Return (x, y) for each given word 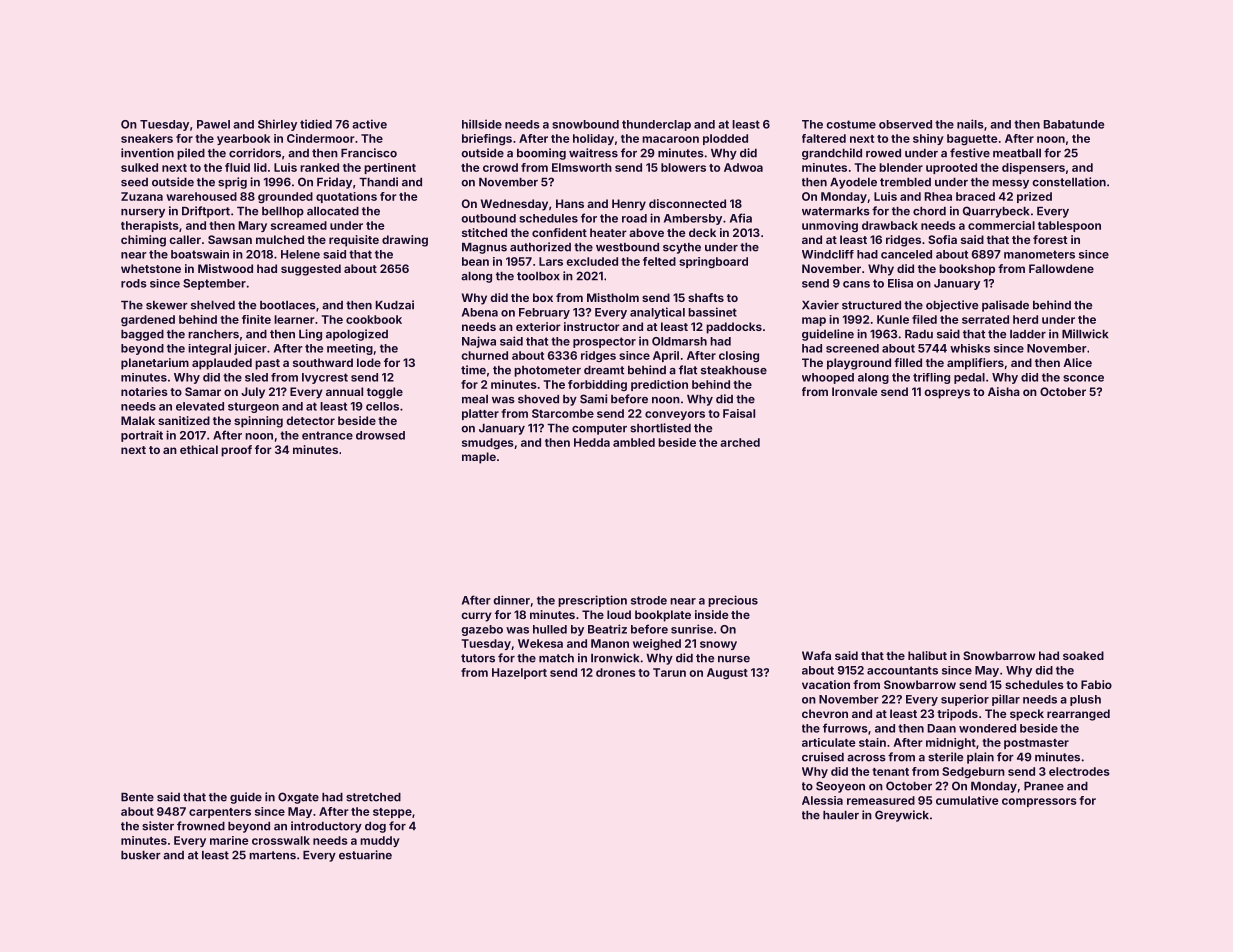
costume (851, 124)
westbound (627, 247)
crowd (500, 167)
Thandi (378, 182)
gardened (148, 320)
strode (649, 600)
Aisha (1004, 391)
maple (479, 458)
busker (141, 855)
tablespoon (1069, 226)
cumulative (967, 800)
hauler (841, 815)
